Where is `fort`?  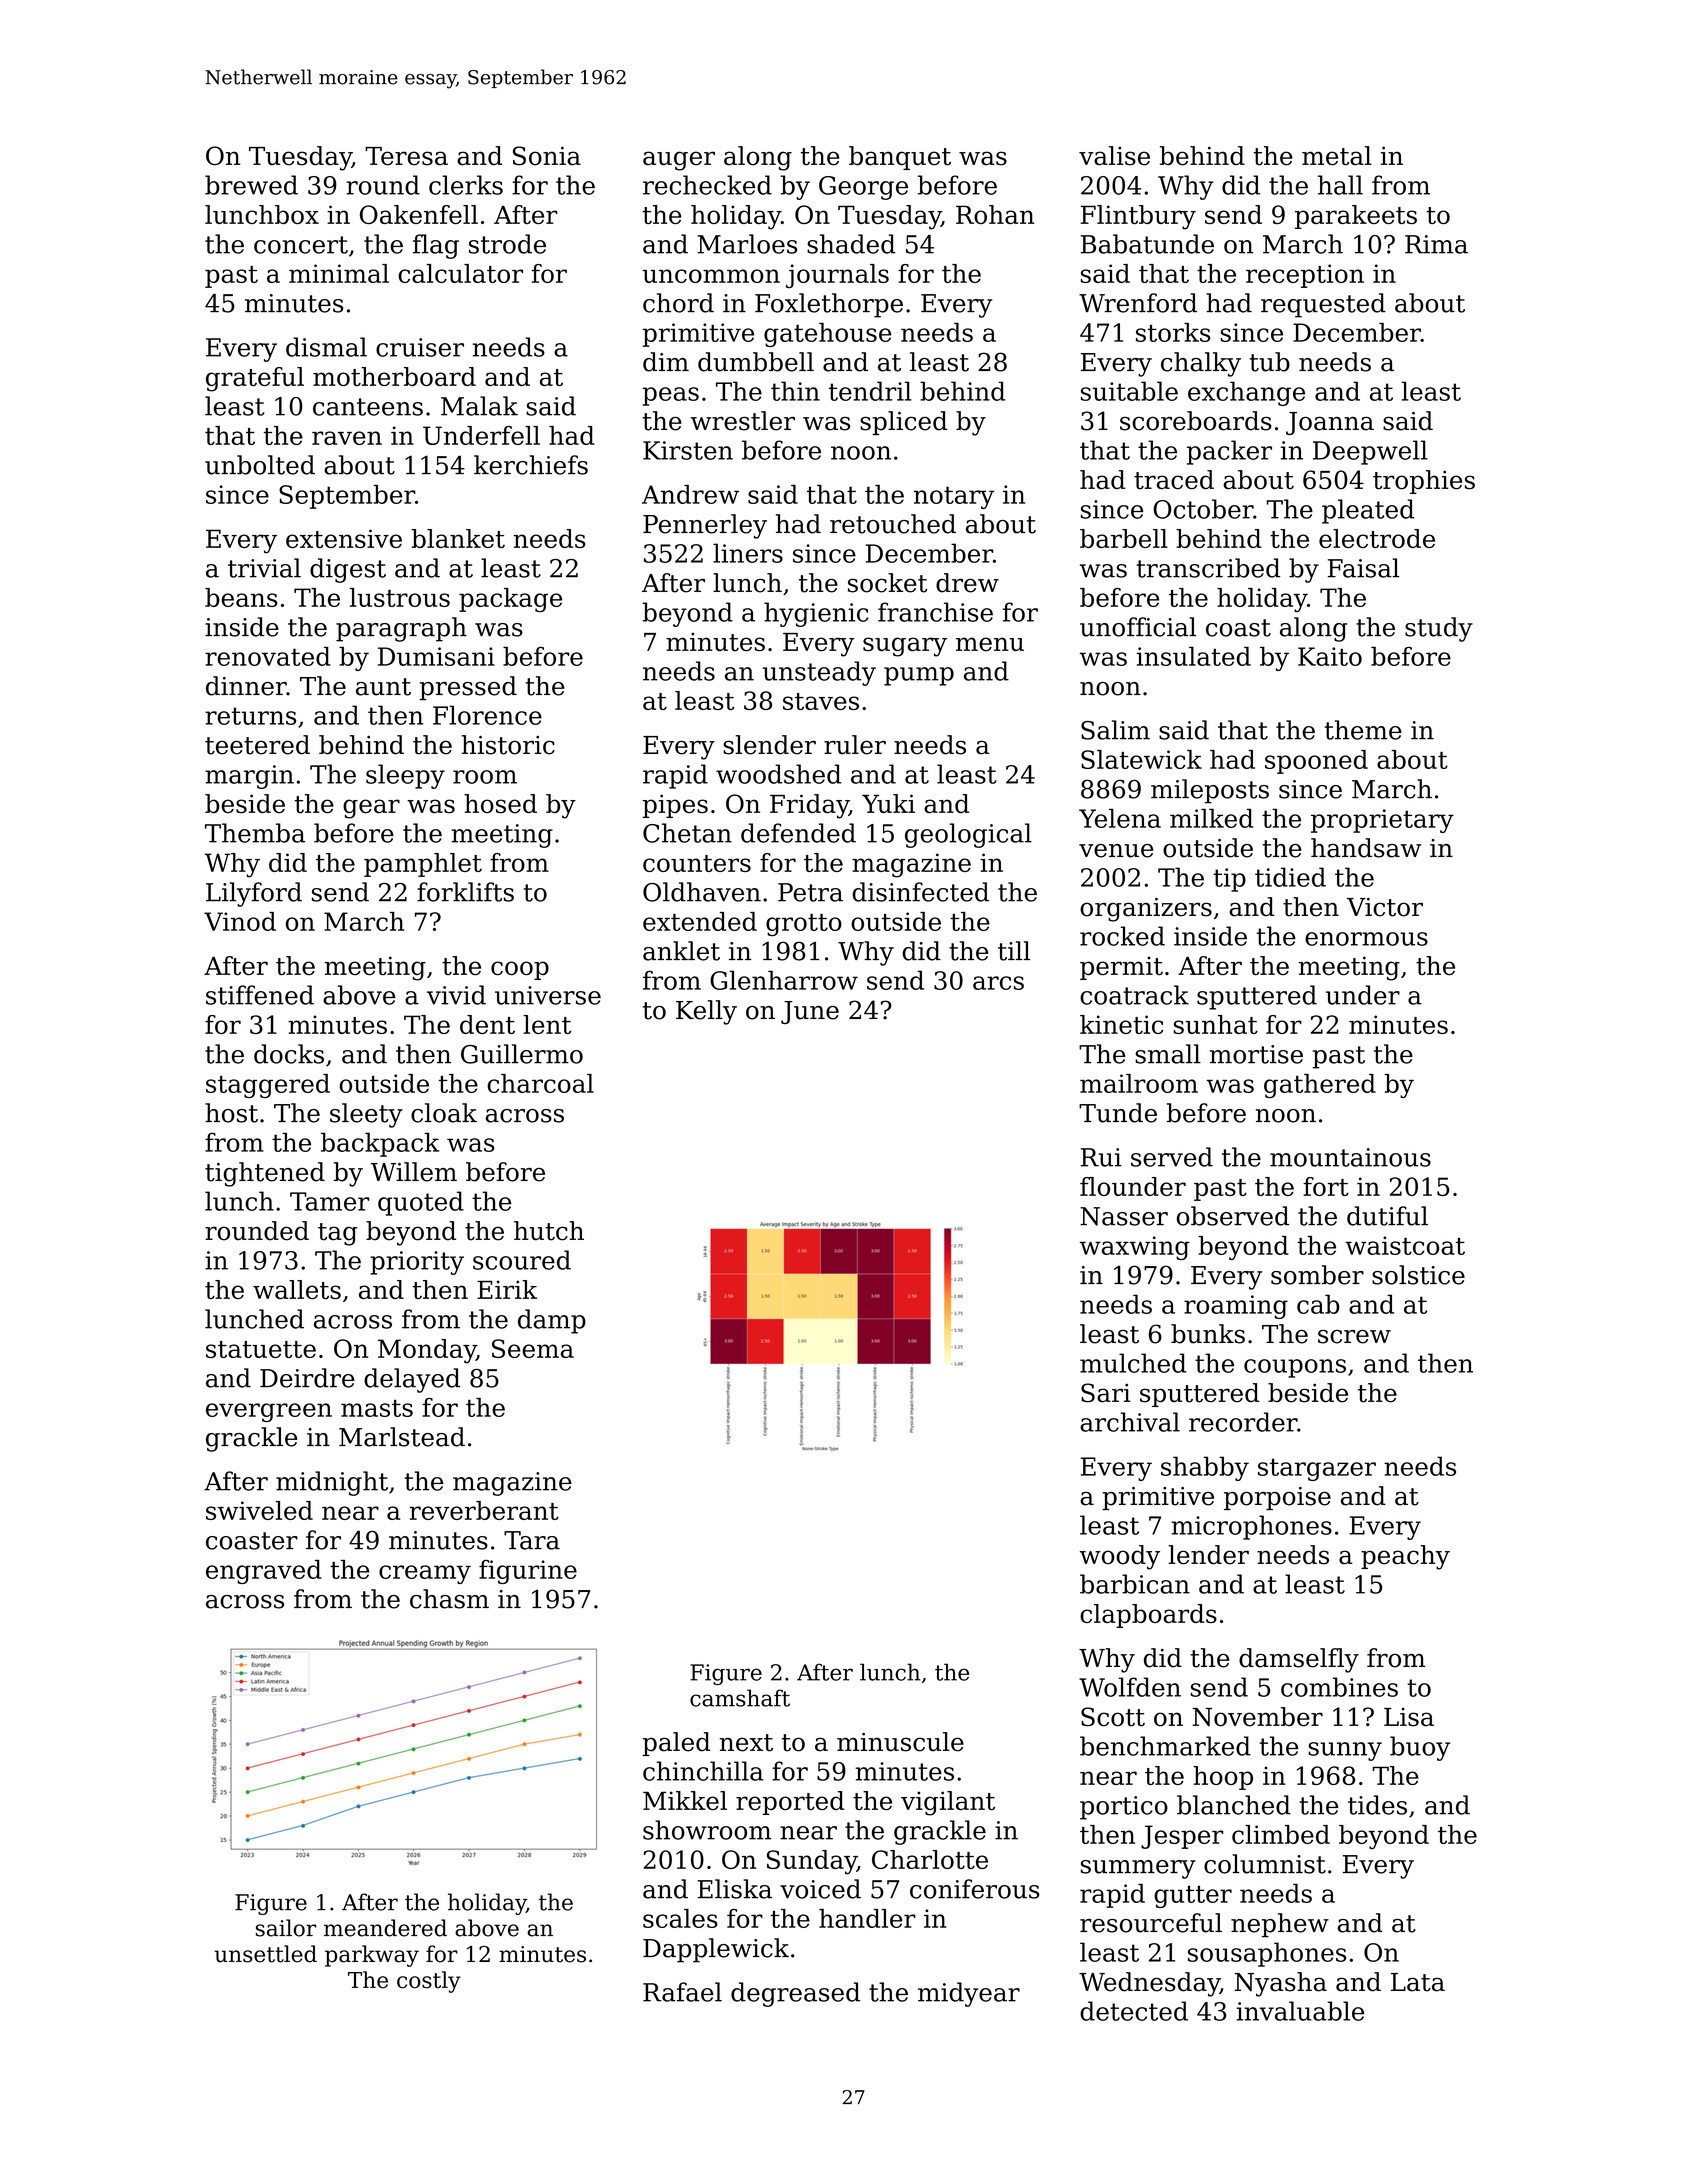
fort is located at coordinates (1326, 1186).
